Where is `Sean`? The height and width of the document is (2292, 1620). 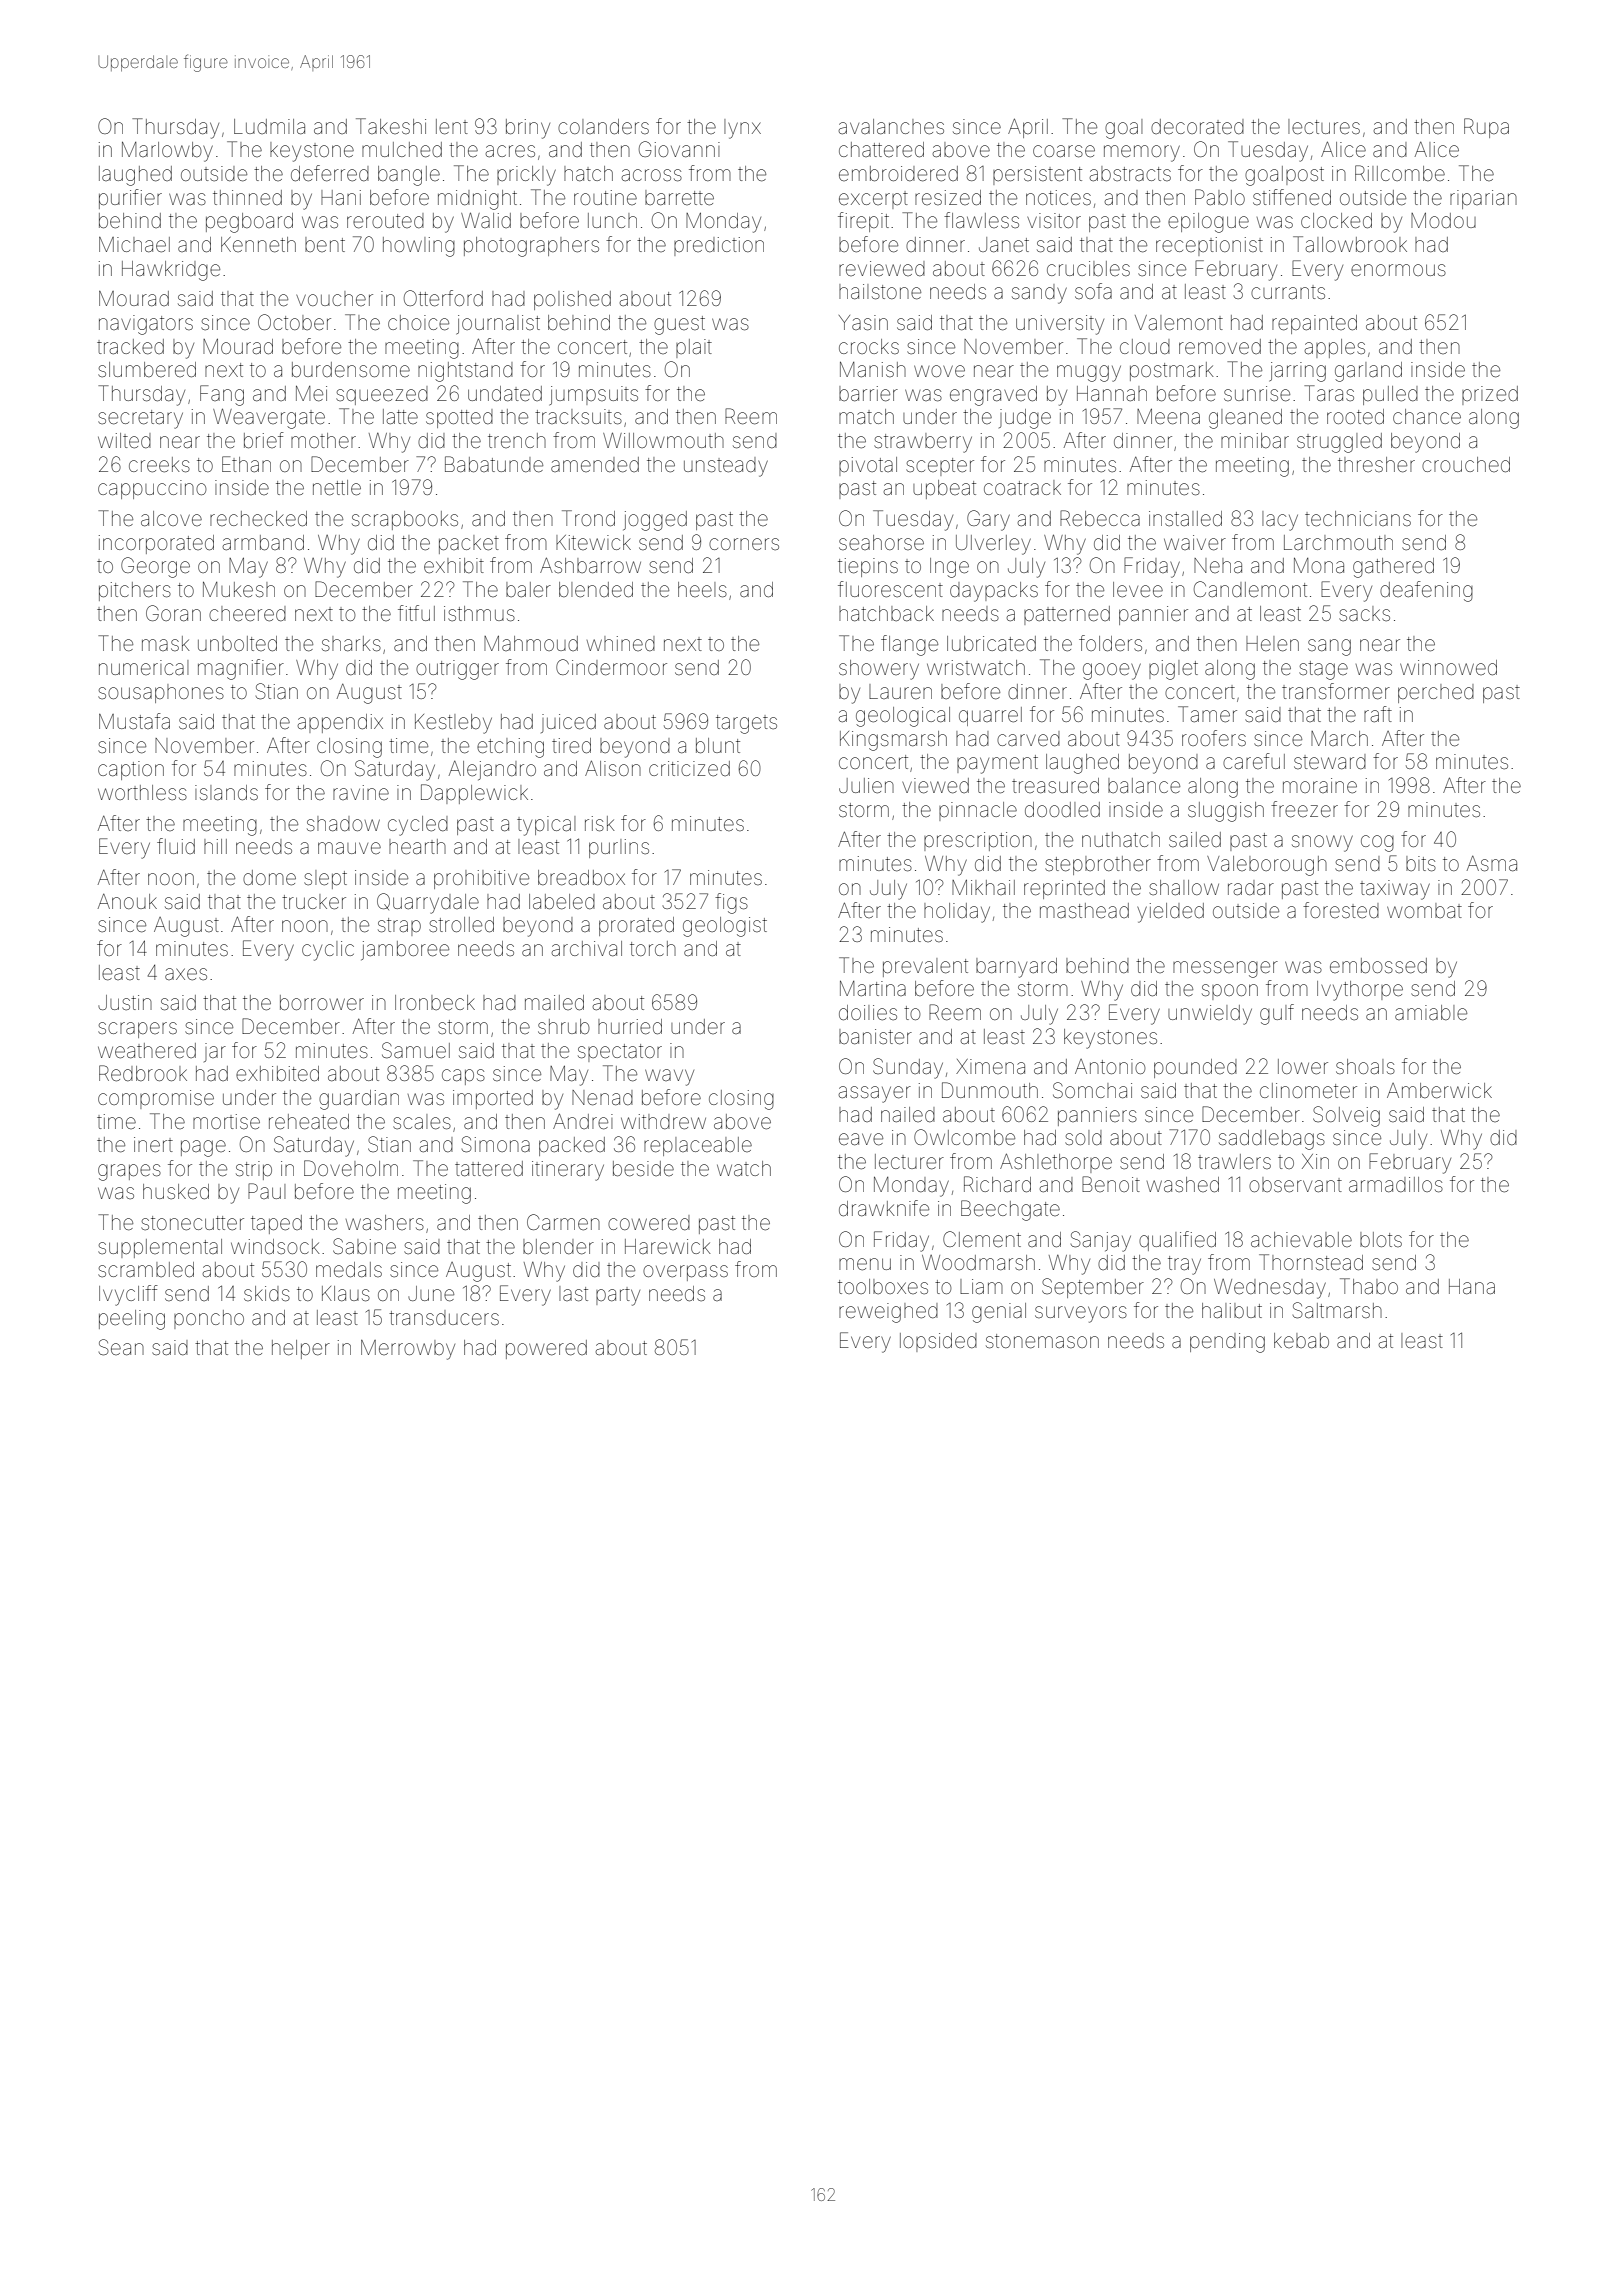 Sean is located at coordinates (121, 1347).
